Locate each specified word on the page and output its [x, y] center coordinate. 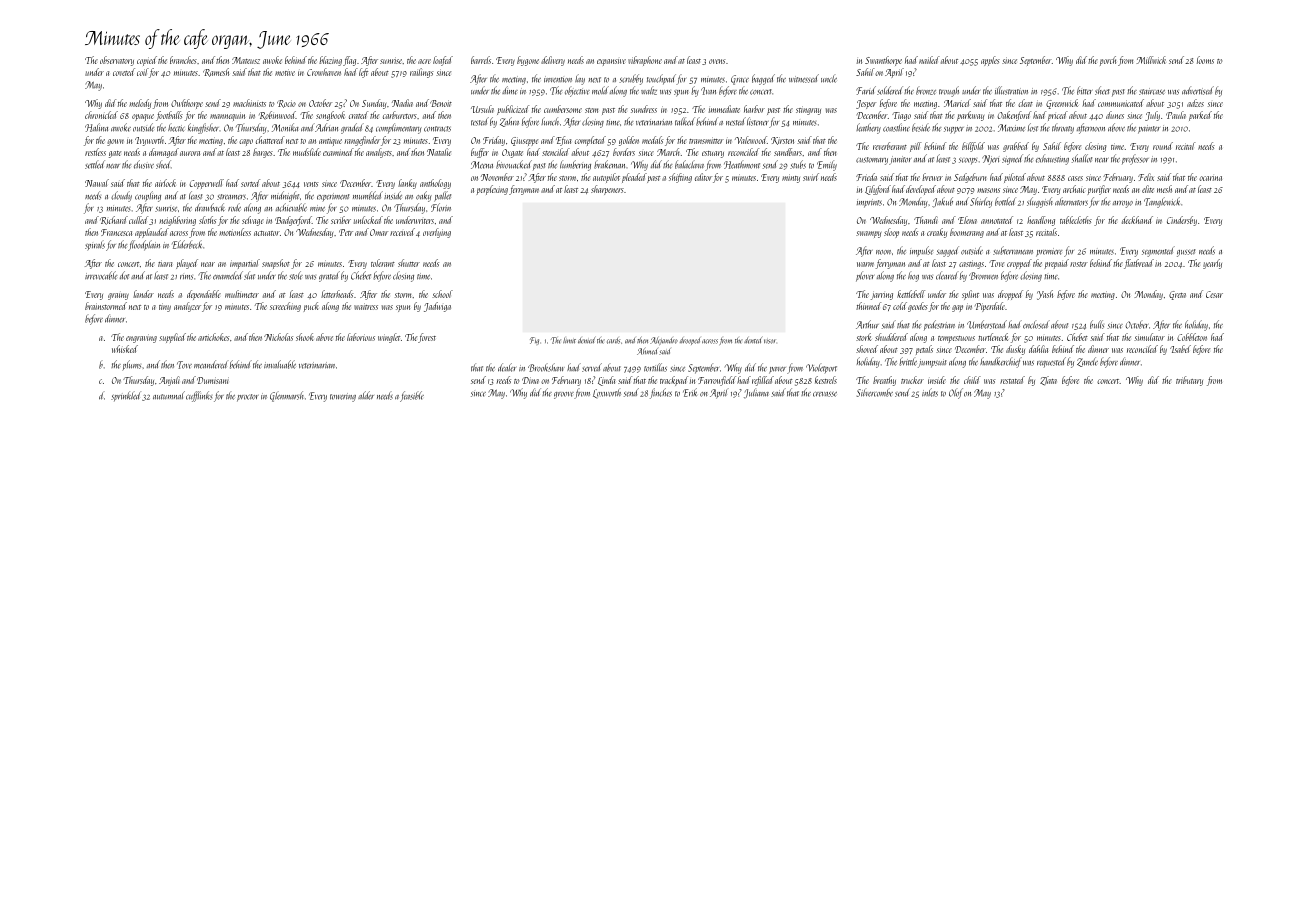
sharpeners [607, 190]
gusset [1186, 253]
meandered [210, 364]
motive [285, 72]
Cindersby [1182, 221]
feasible [412, 396]
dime [510, 90]
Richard [114, 220]
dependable [204, 295]
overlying [437, 233]
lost [1033, 127]
